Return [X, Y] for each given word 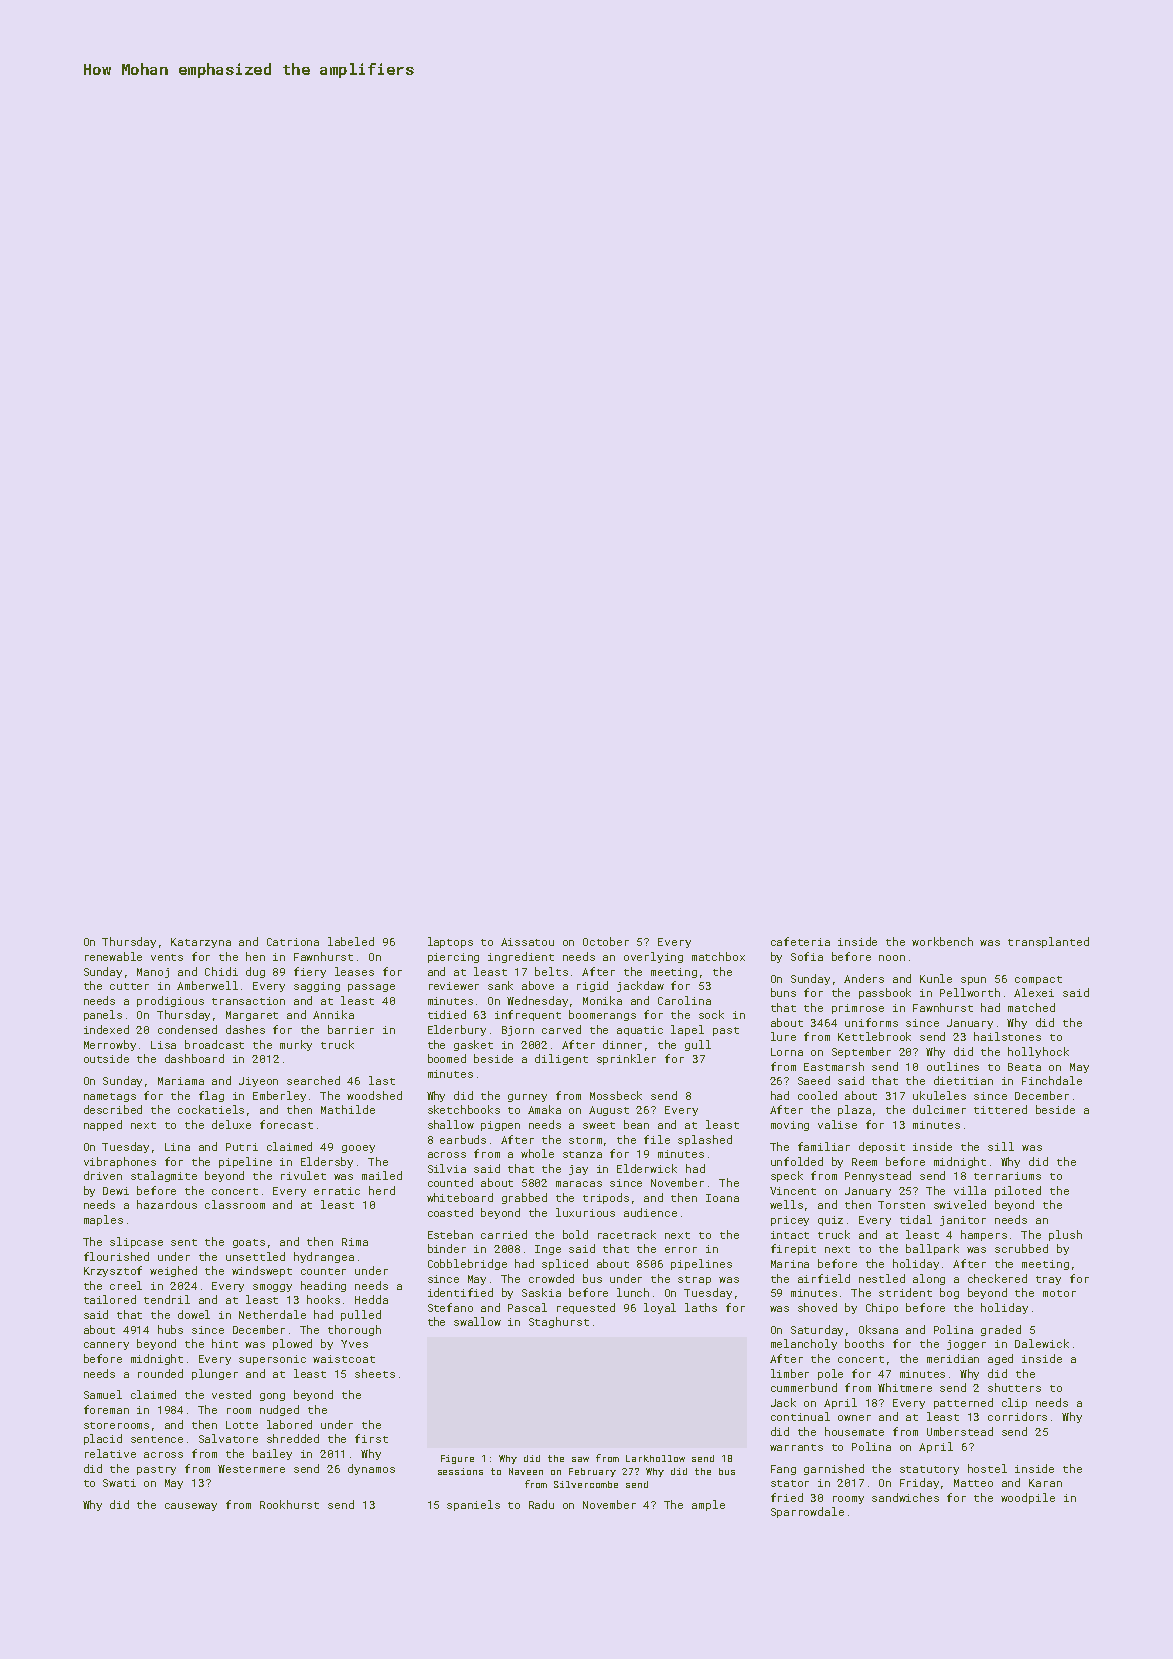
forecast [286, 1124]
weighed [173, 1271]
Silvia [447, 1168]
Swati [119, 1483]
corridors [1017, 1416]
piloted [1018, 1191]
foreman [106, 1409]
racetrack [627, 1234]
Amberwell [207, 985]
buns [783, 992]
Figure [457, 1459]
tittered [1000, 1109]
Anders [864, 978]
